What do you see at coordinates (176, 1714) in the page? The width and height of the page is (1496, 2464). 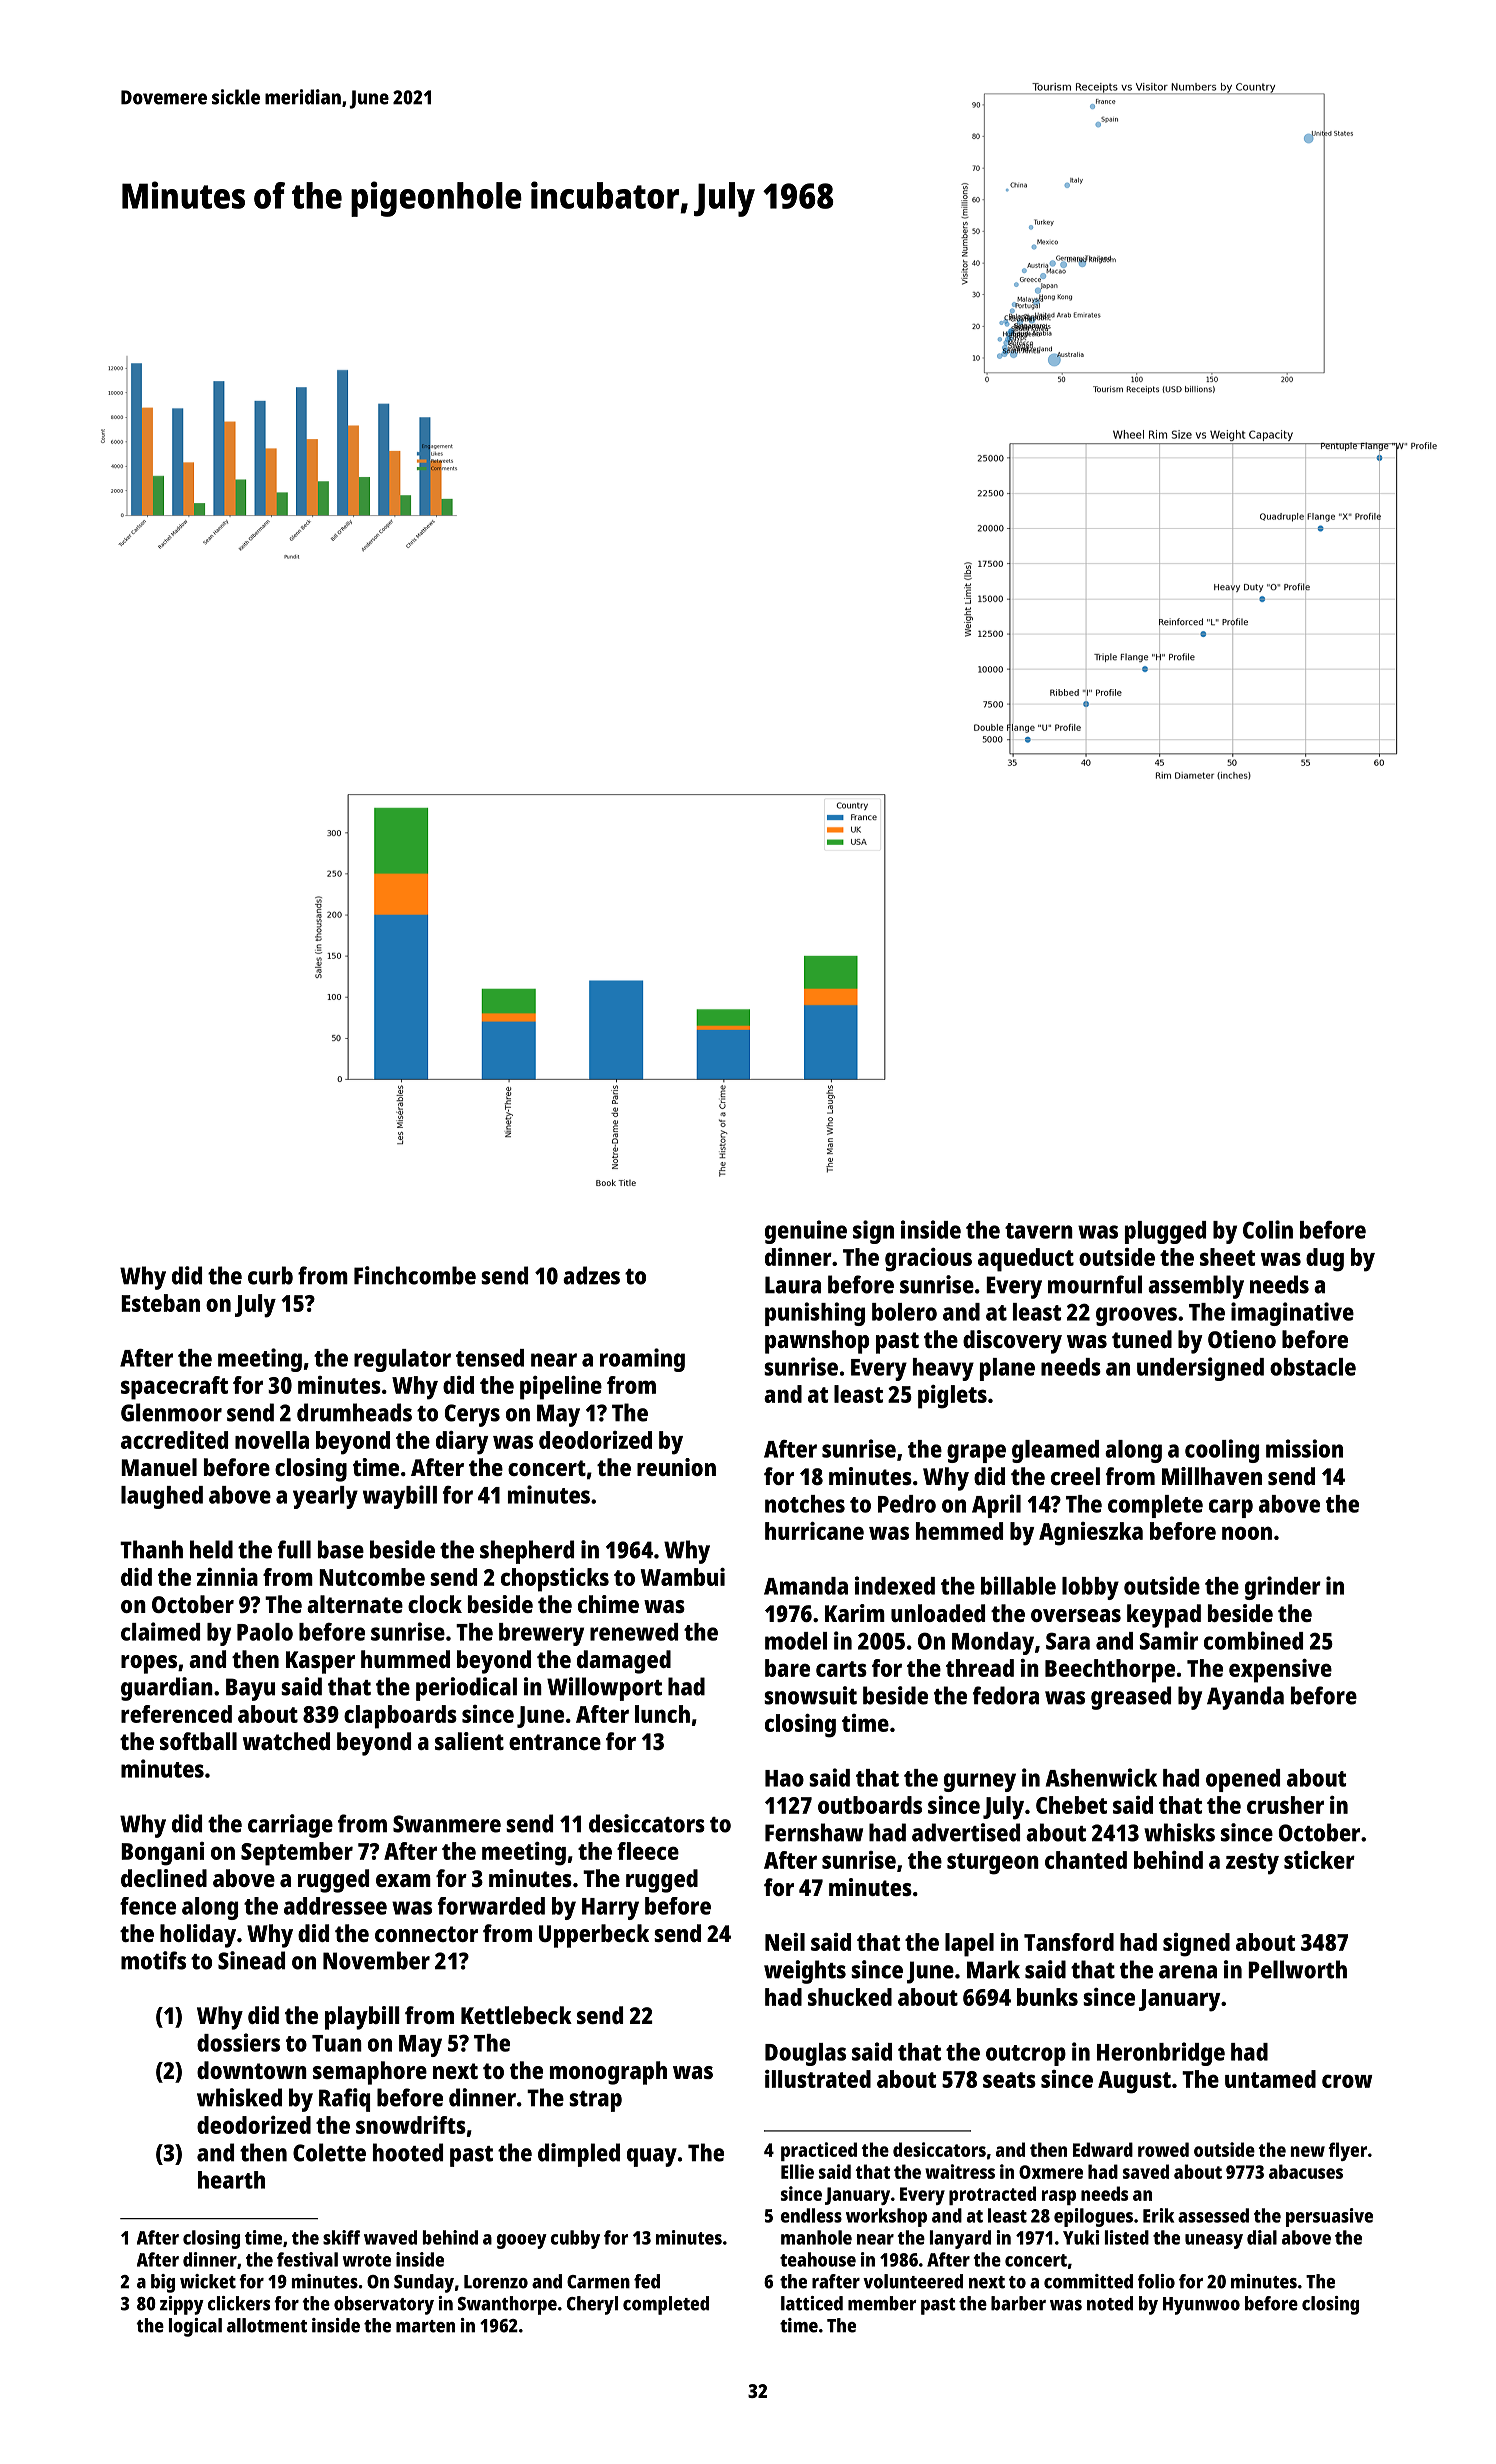 I see `referenced` at bounding box center [176, 1714].
